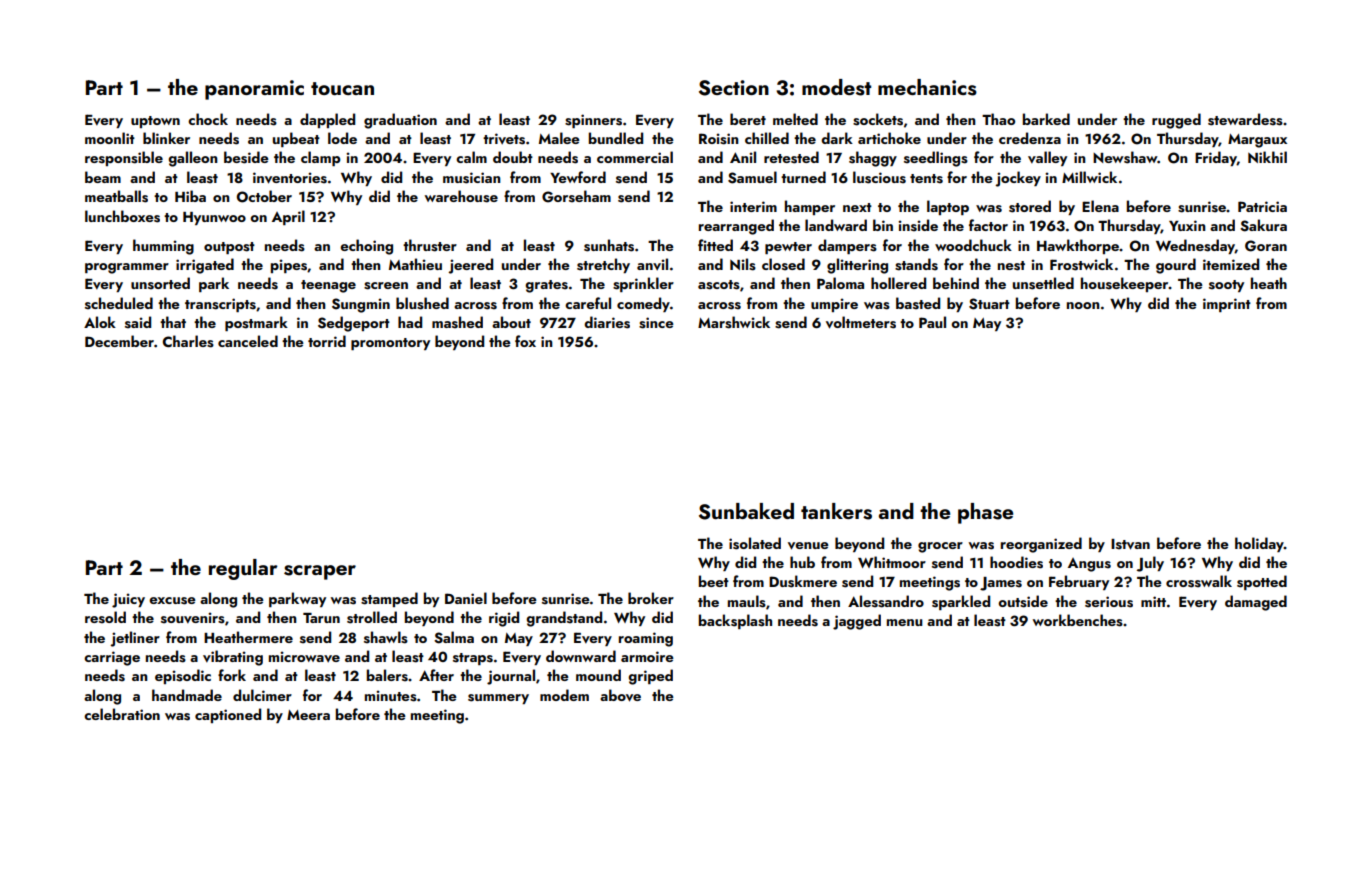  What do you see at coordinates (886, 601) in the screenshot?
I see `Alessandro` at bounding box center [886, 601].
